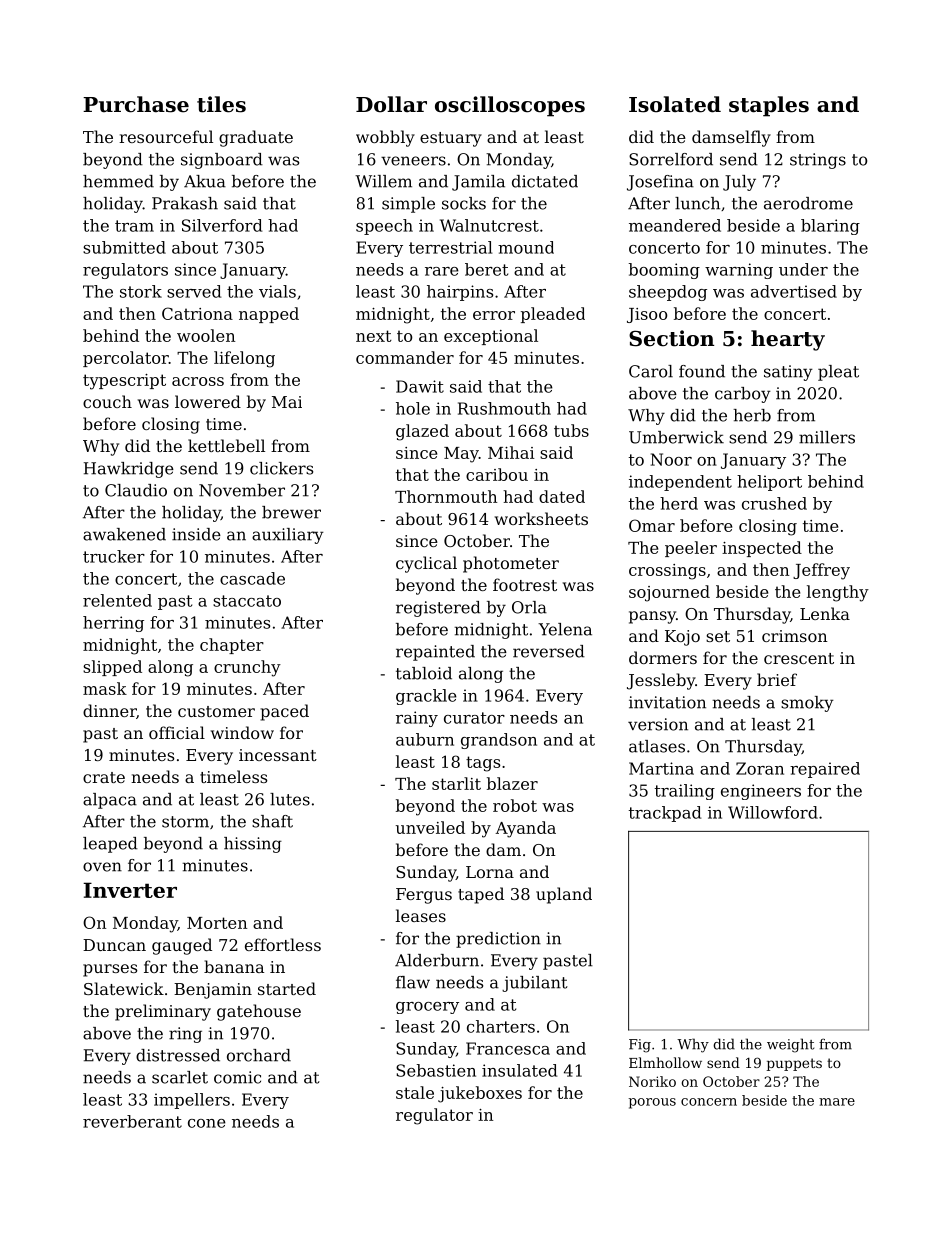  Describe the element at coordinates (529, 607) in the image. I see `Orla` at that location.
